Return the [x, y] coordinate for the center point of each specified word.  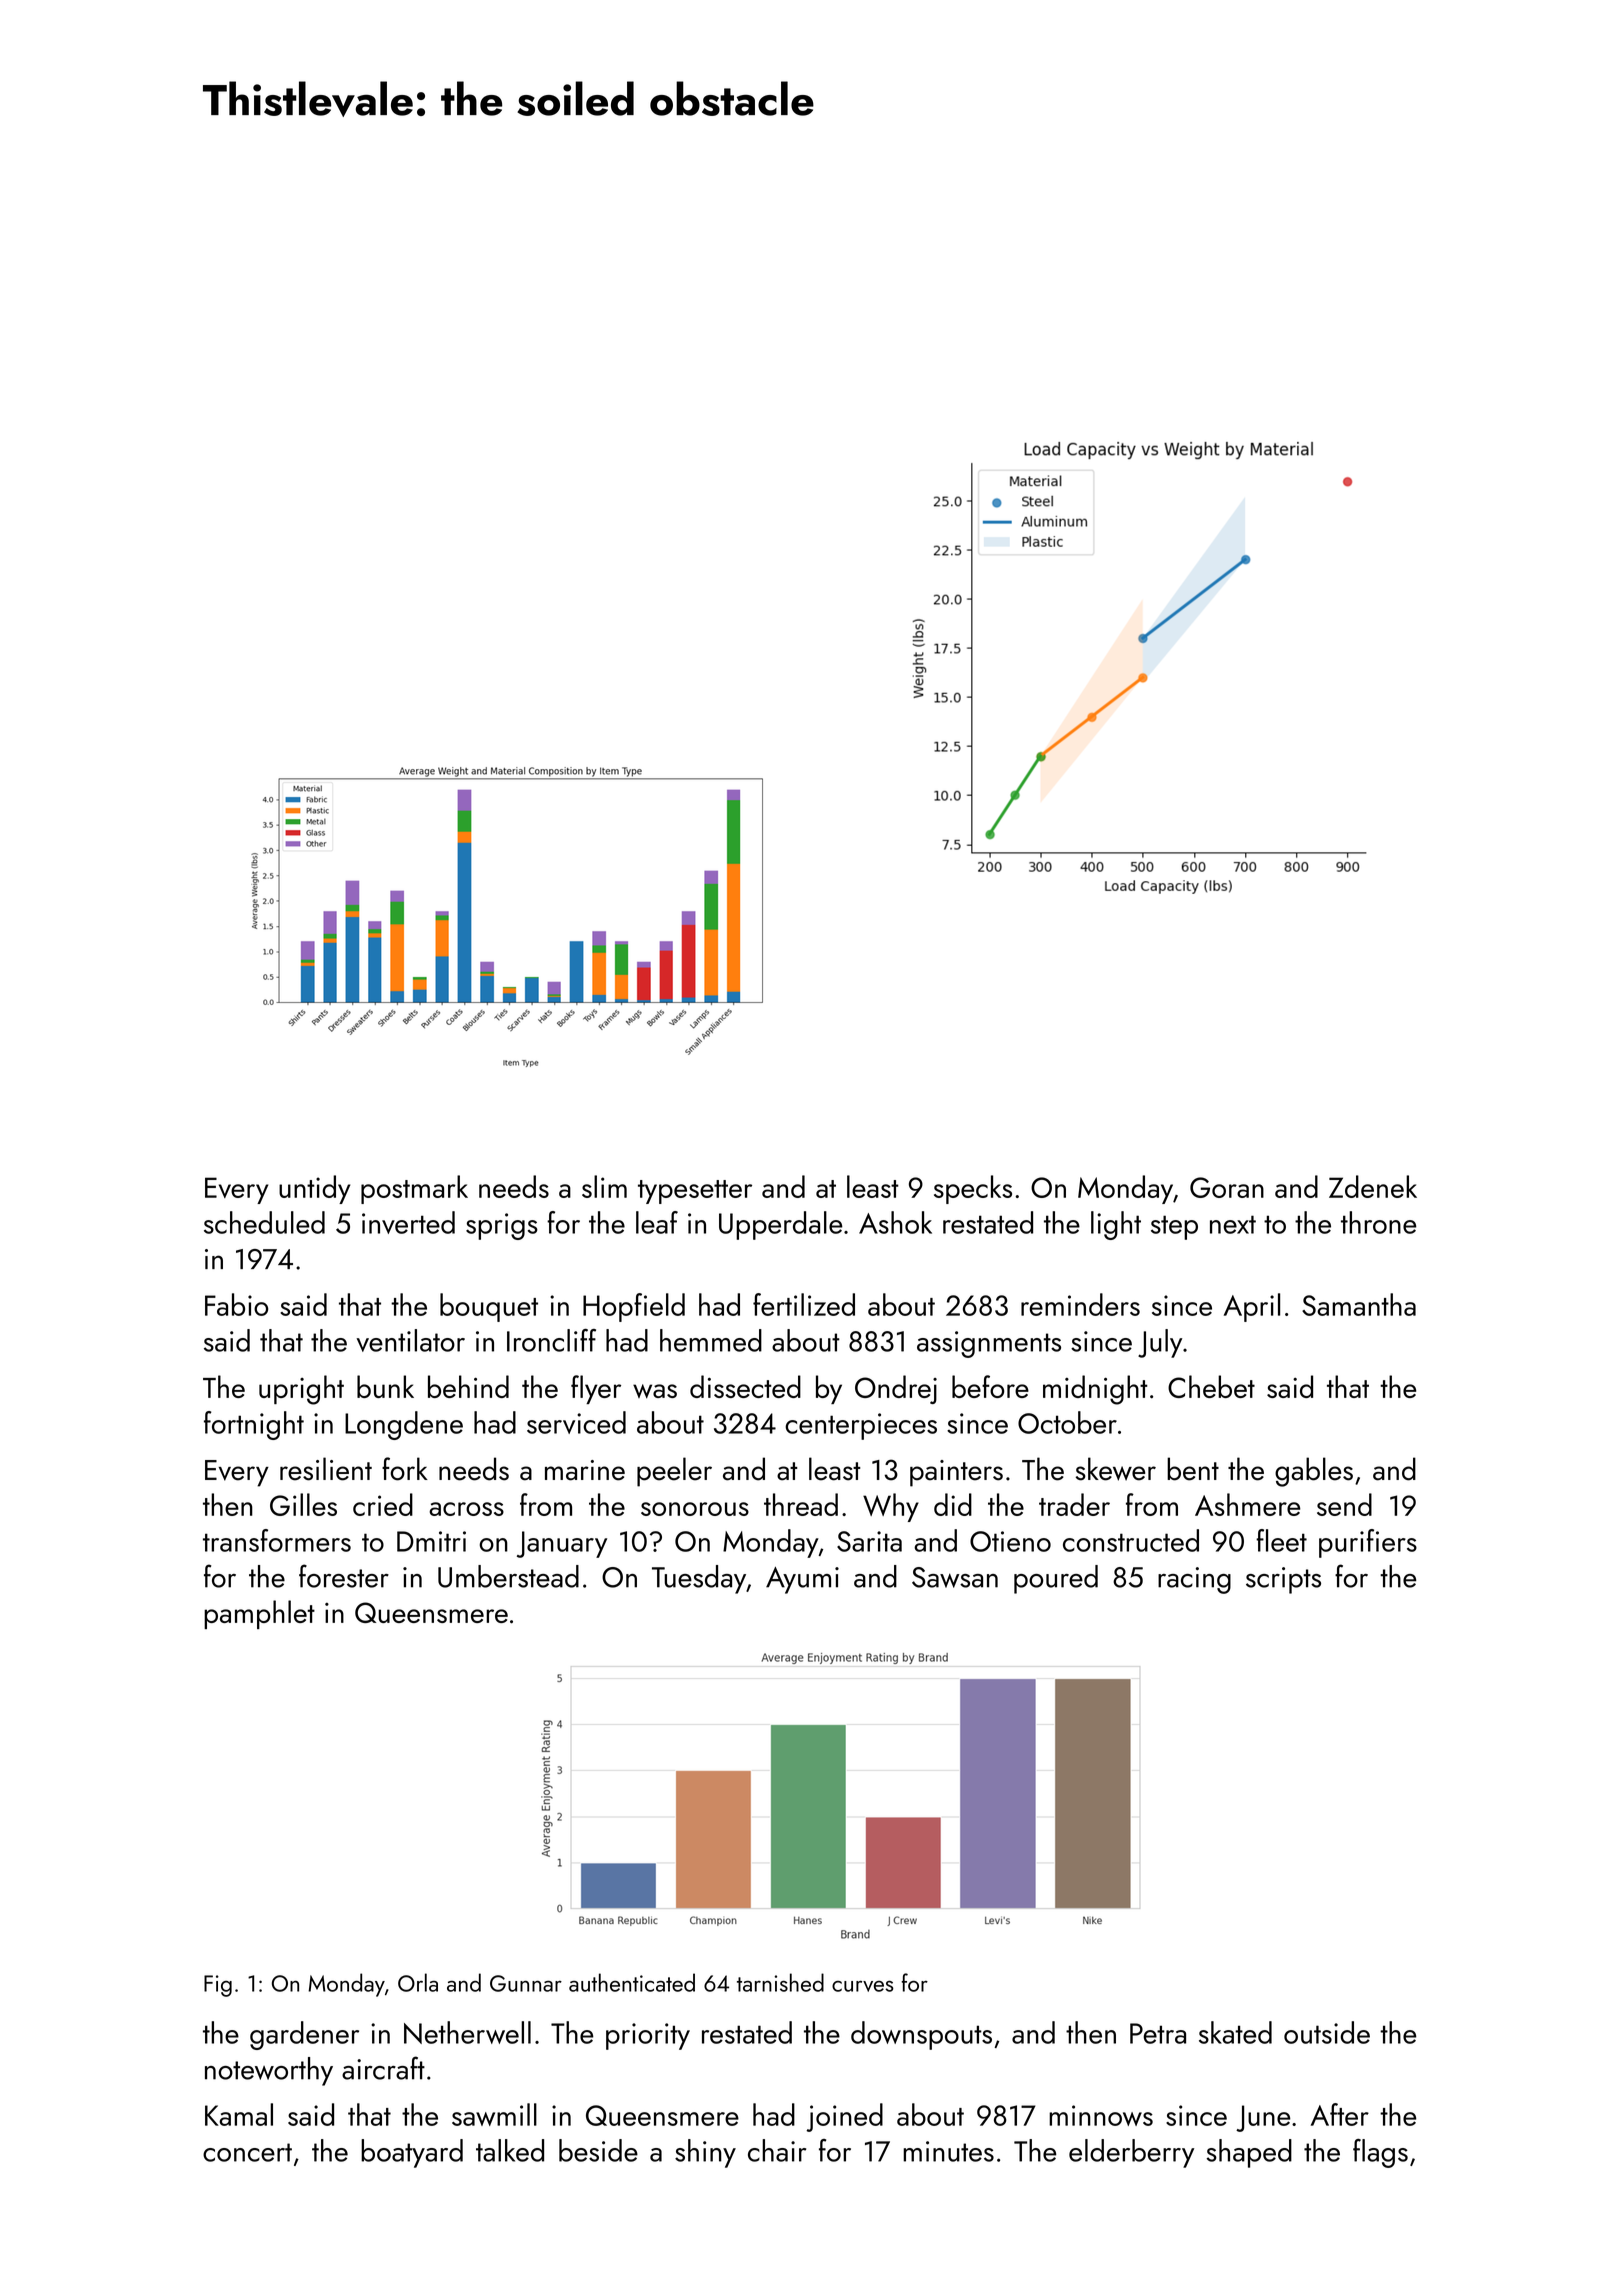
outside [1327, 2032]
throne [1379, 1222]
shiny [705, 2153]
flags [1380, 2153]
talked [510, 2150]
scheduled [264, 1222]
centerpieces [861, 1426]
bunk [385, 1386]
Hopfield [634, 1307]
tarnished [780, 1982]
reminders [1080, 1304]
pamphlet [259, 1614]
